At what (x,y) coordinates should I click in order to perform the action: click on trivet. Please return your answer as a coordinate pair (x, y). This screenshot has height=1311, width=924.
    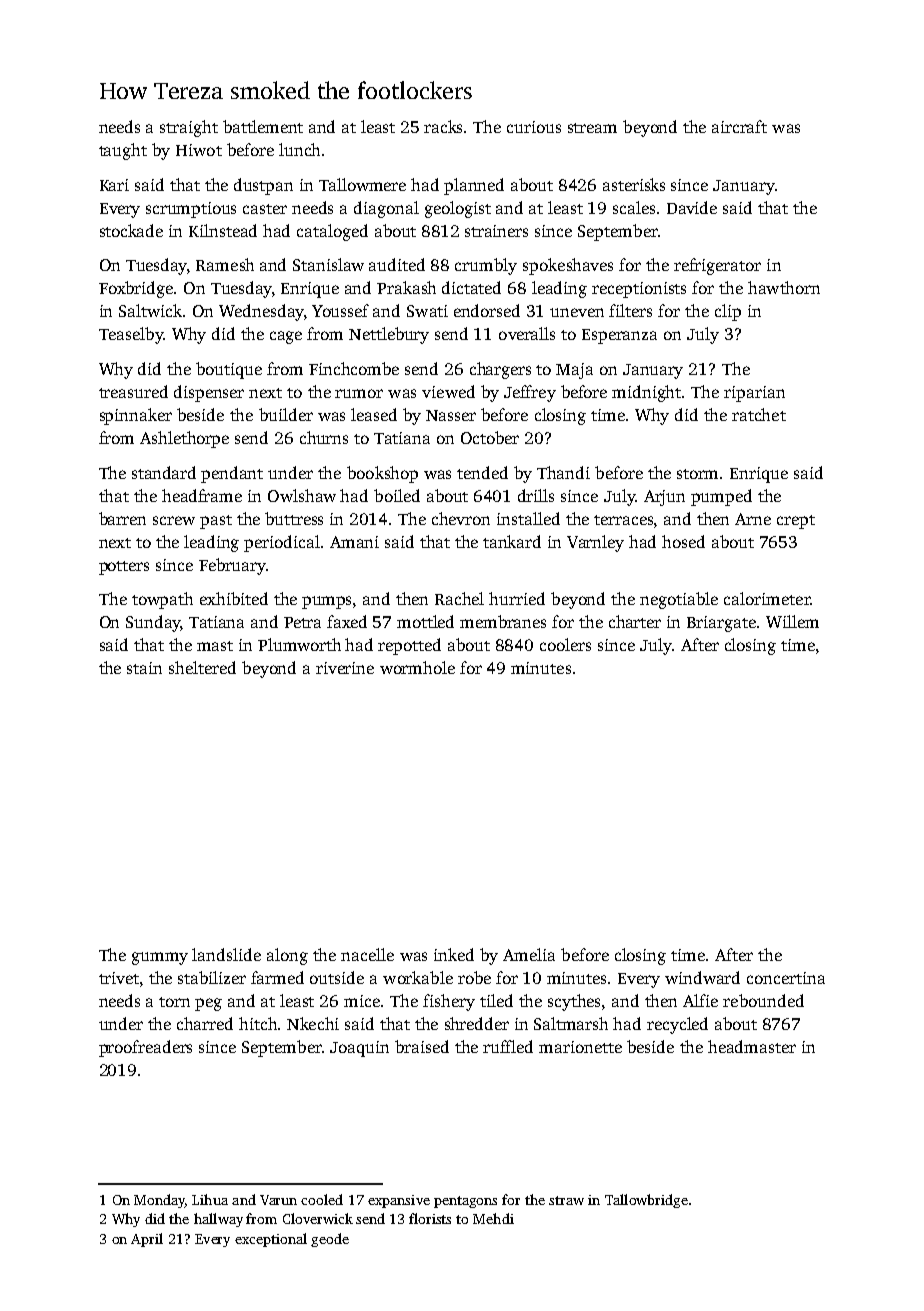
    Looking at the image, I should click on (119, 978).
